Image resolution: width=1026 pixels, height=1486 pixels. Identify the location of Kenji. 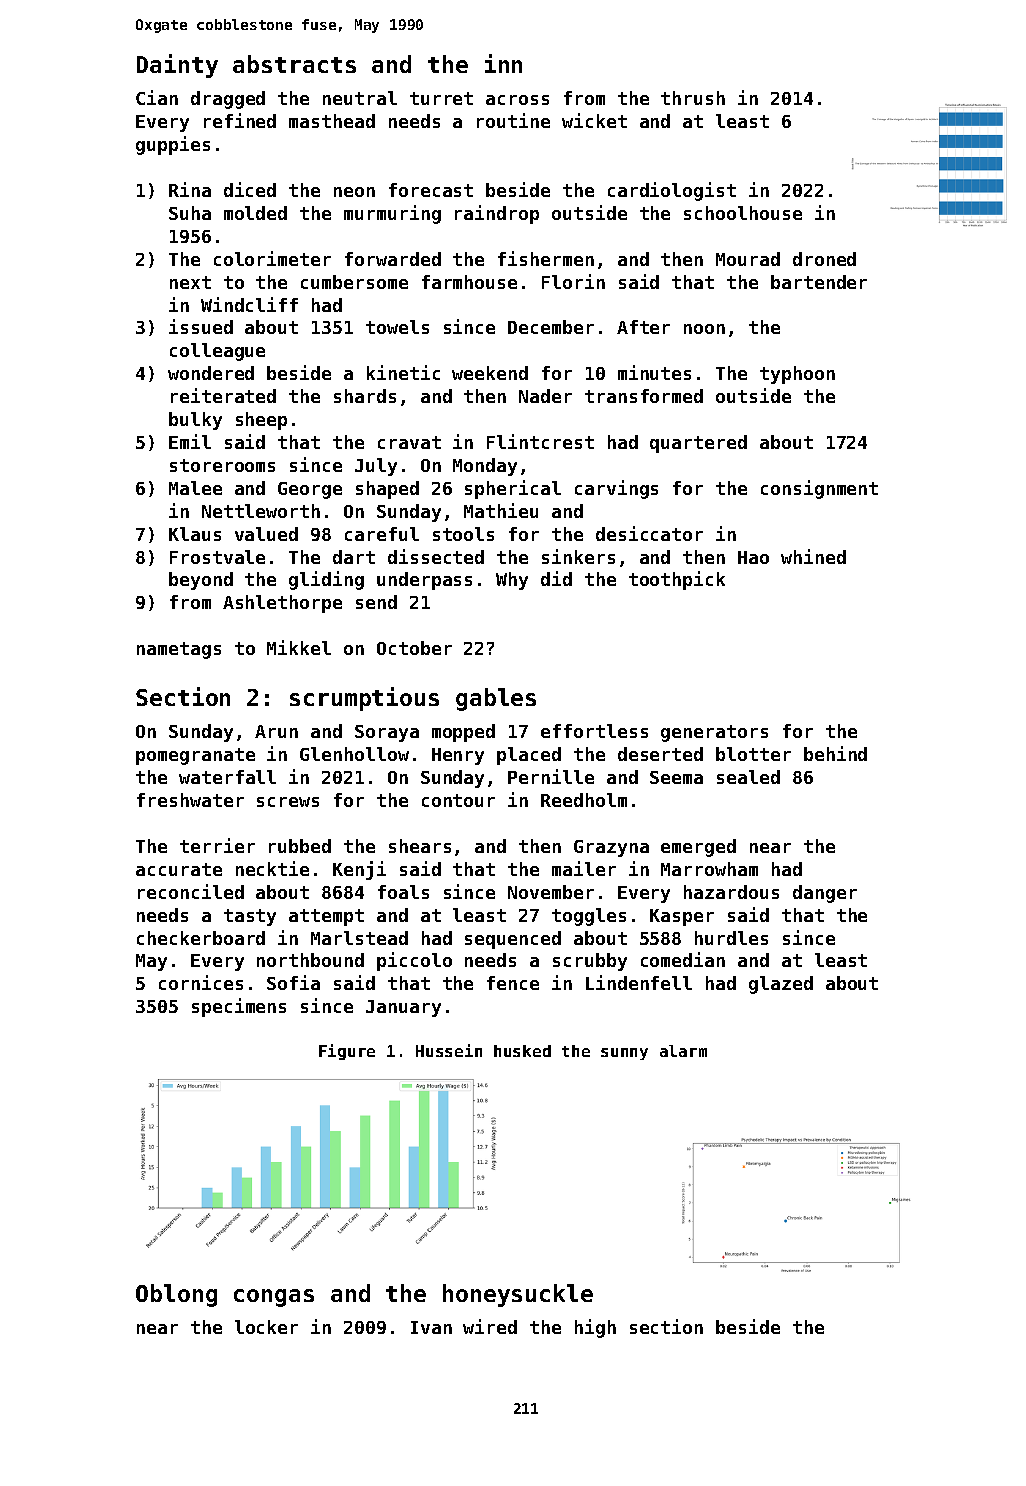
(359, 870).
